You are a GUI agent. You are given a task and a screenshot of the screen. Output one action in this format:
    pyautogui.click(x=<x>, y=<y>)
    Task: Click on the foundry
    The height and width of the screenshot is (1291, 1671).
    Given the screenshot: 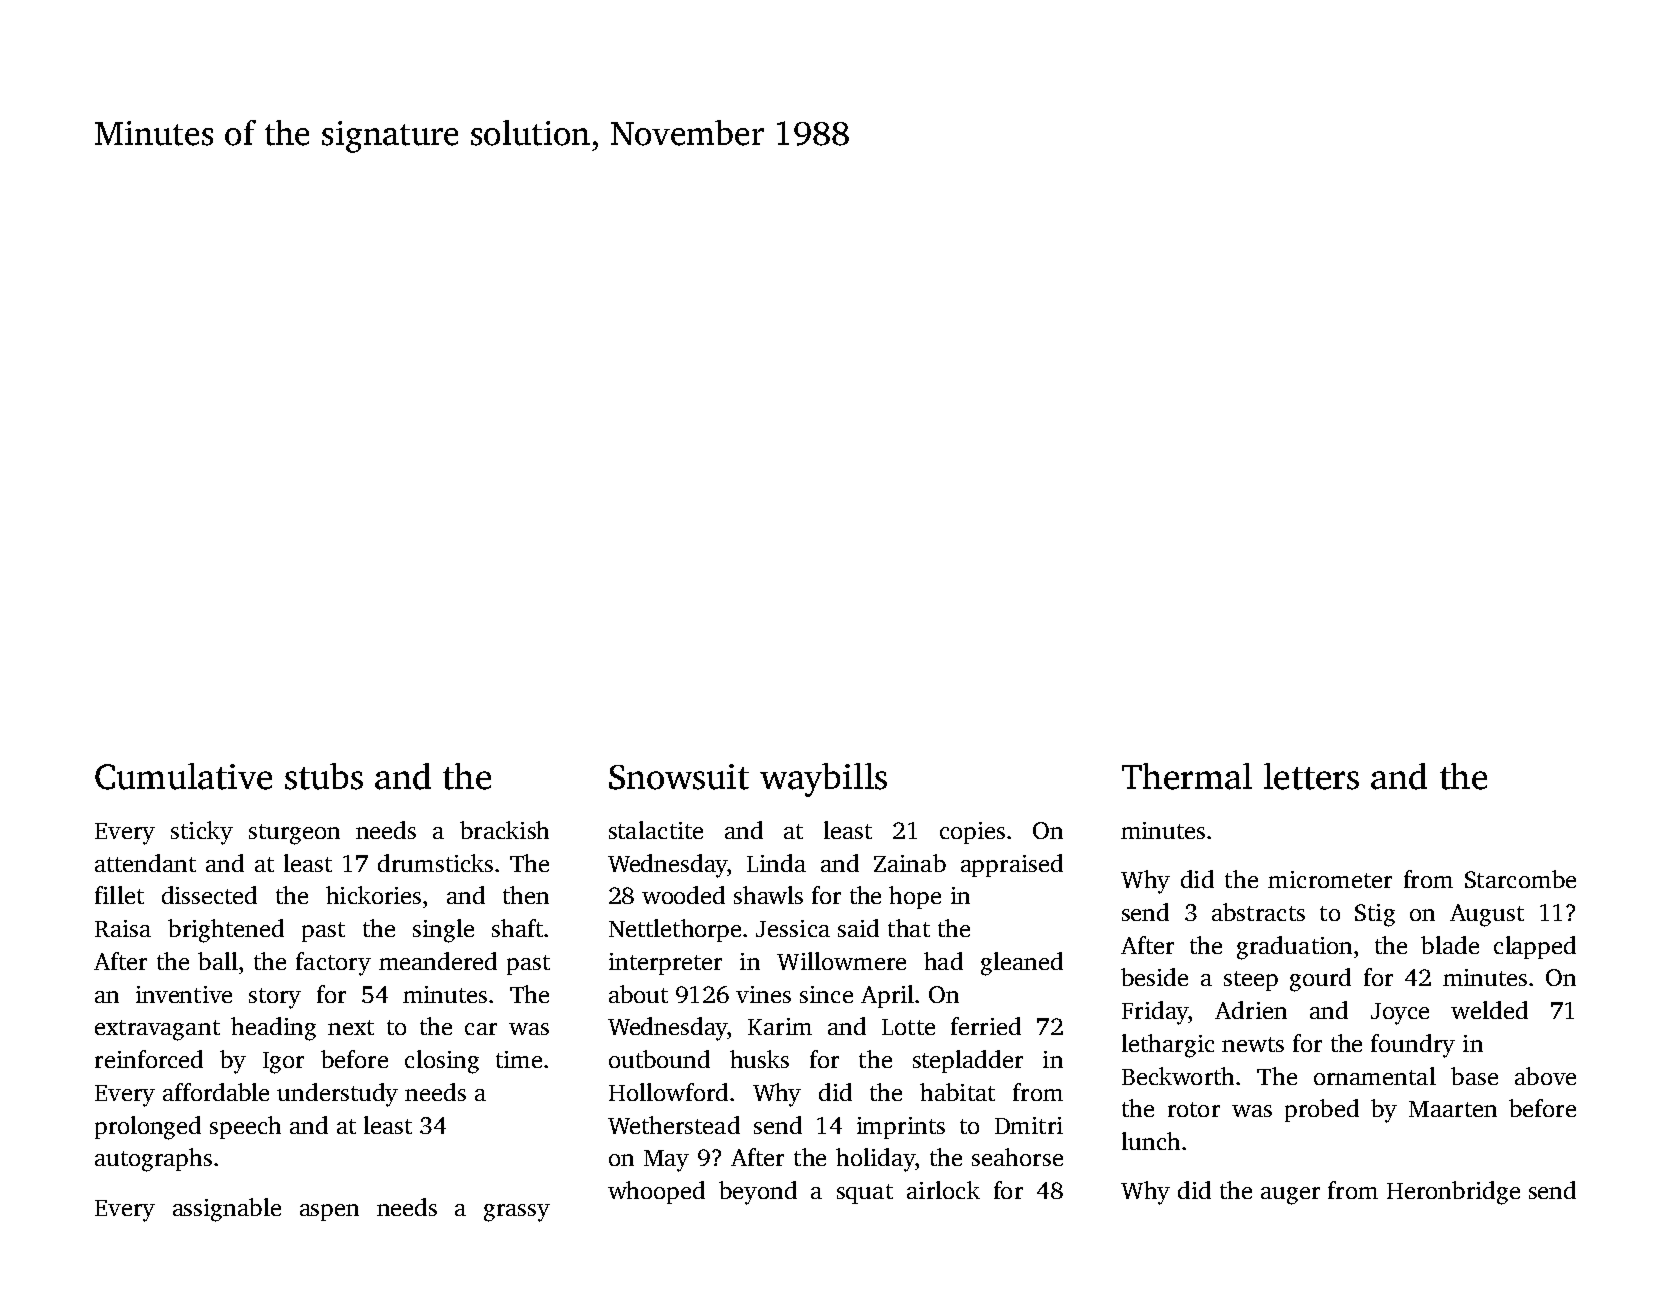 What is the action you would take?
    pyautogui.click(x=1413, y=1046)
